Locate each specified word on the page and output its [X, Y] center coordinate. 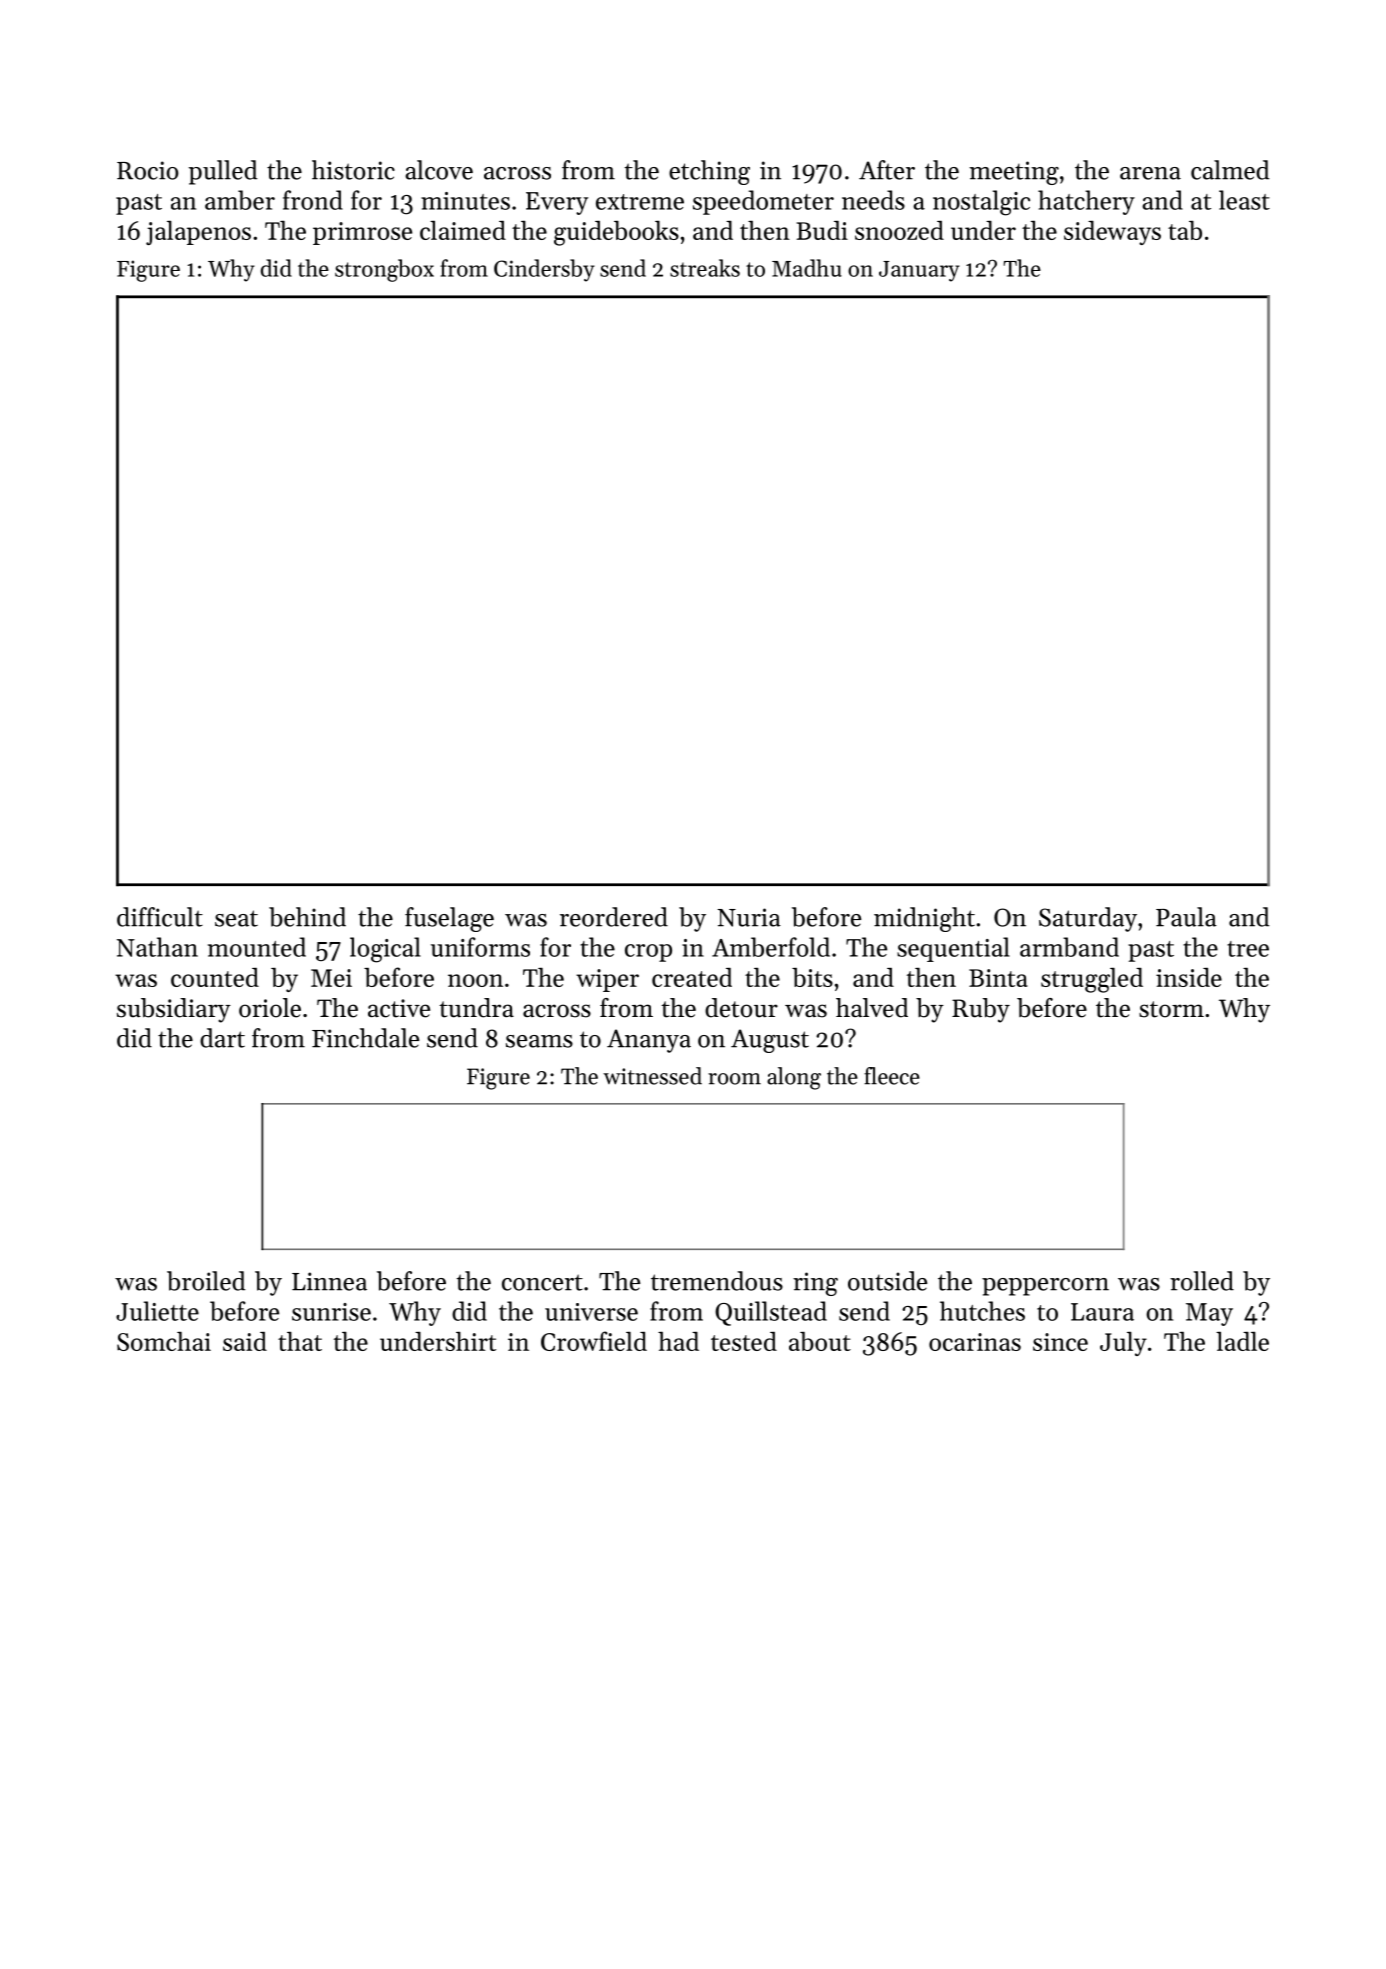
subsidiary [174, 1010]
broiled [206, 1281]
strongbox [384, 270]
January [919, 271]
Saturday [1088, 919]
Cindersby [544, 270]
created [692, 977]
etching [709, 172]
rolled [1202, 1281]
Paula [1186, 917]
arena [1150, 173]
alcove [439, 170]
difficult [160, 917]
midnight [924, 919]
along [794, 1078]
